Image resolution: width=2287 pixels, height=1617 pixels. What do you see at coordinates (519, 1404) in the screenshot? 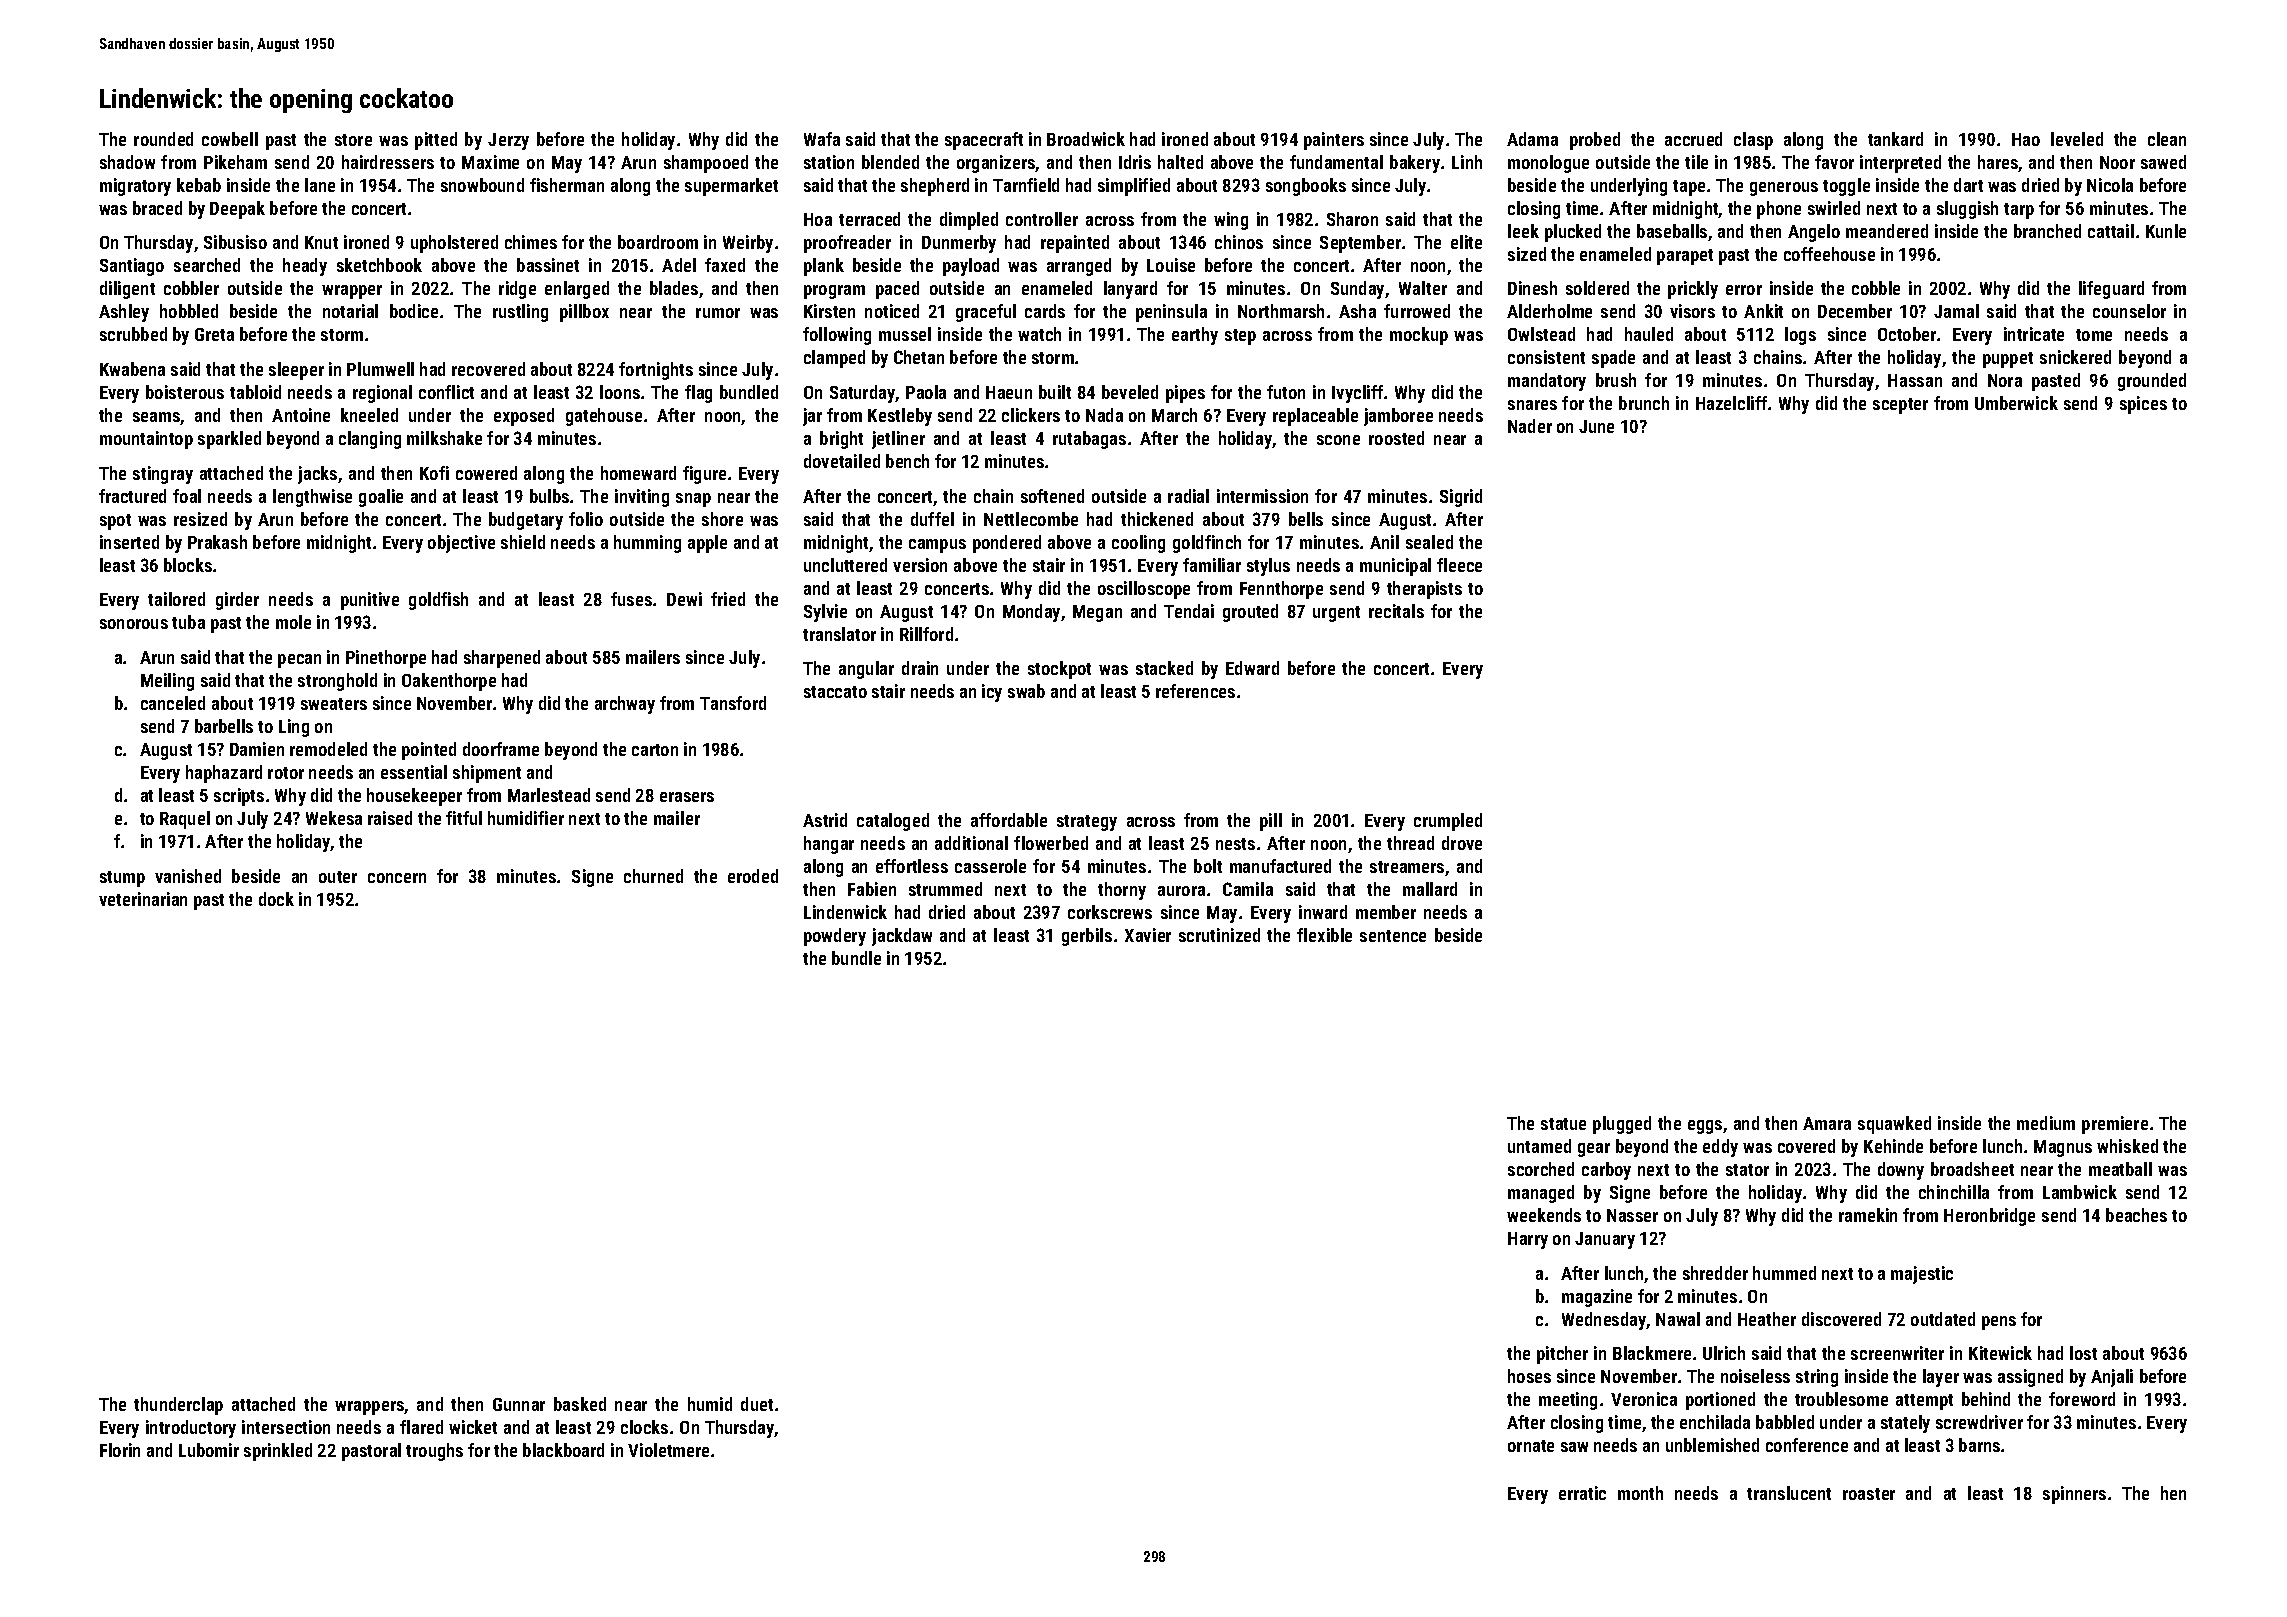
I see `Gunnar` at bounding box center [519, 1404].
